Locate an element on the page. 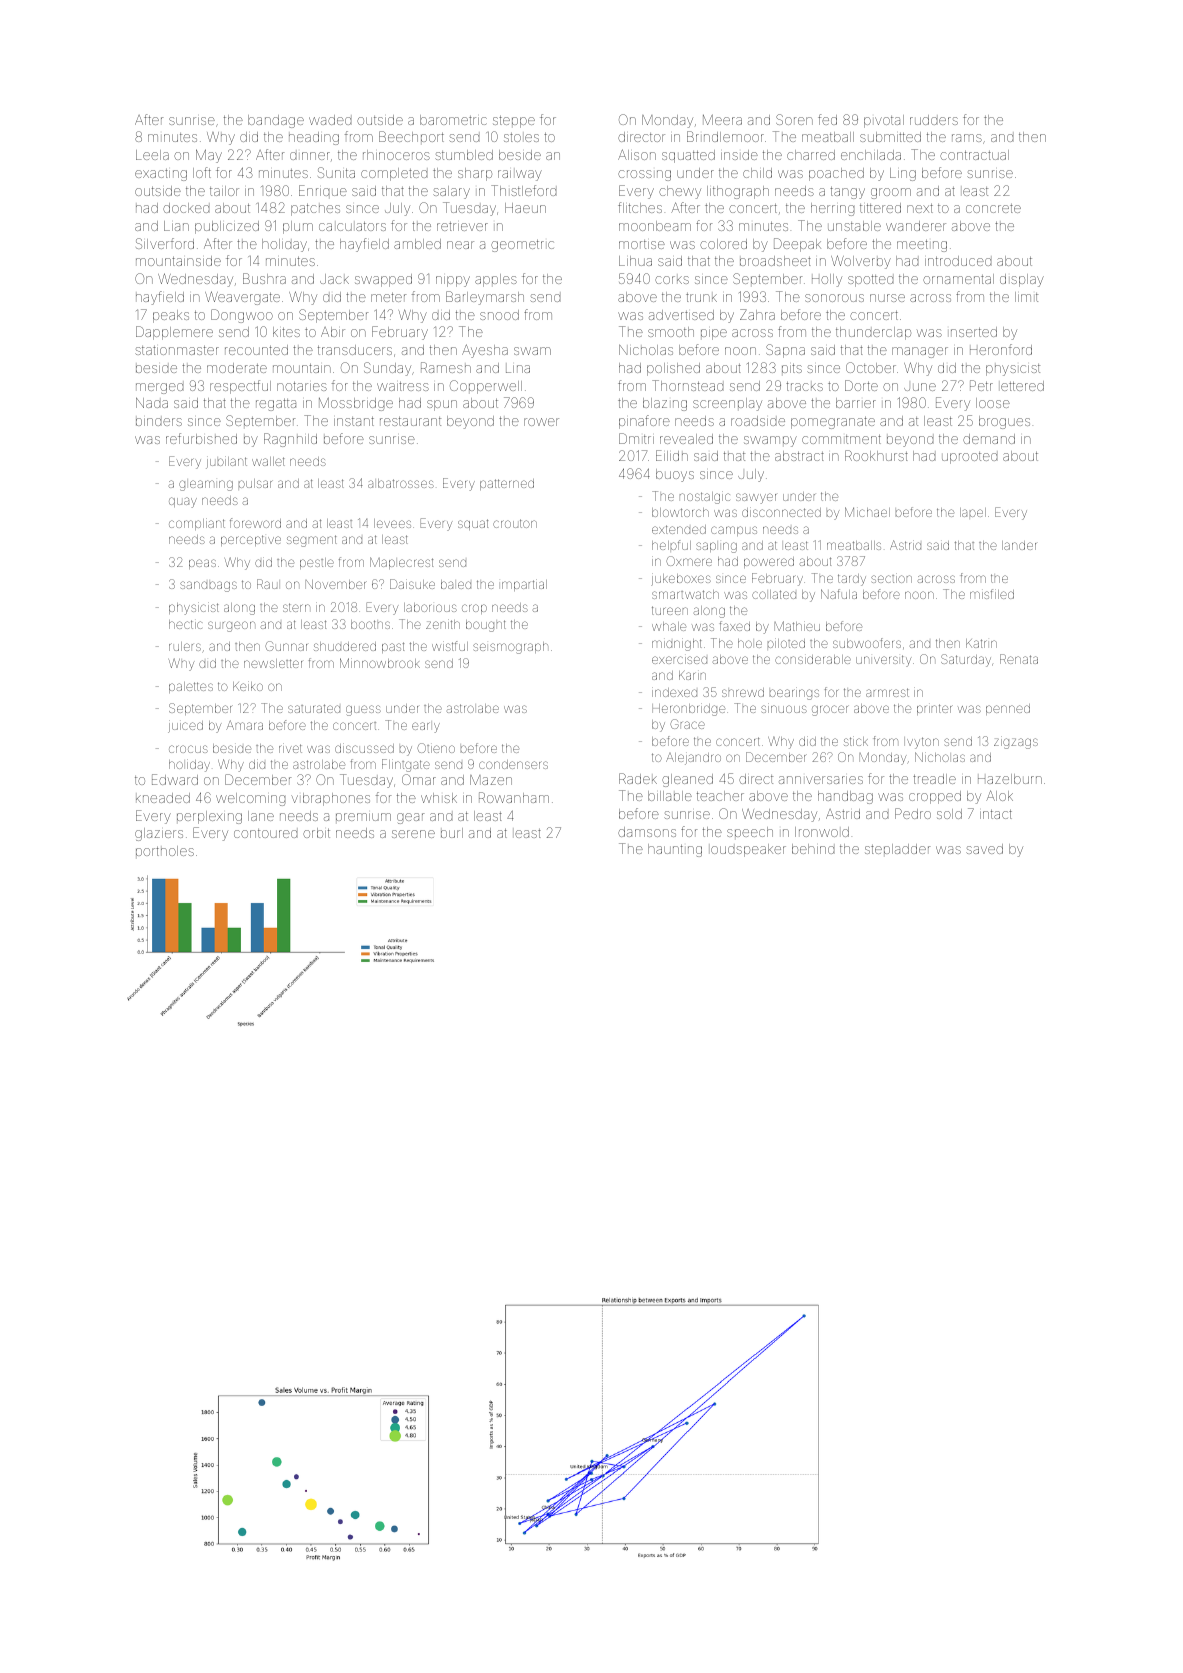 Image resolution: width=1183 pixels, height=1673 pixels. bandage is located at coordinates (276, 121).
